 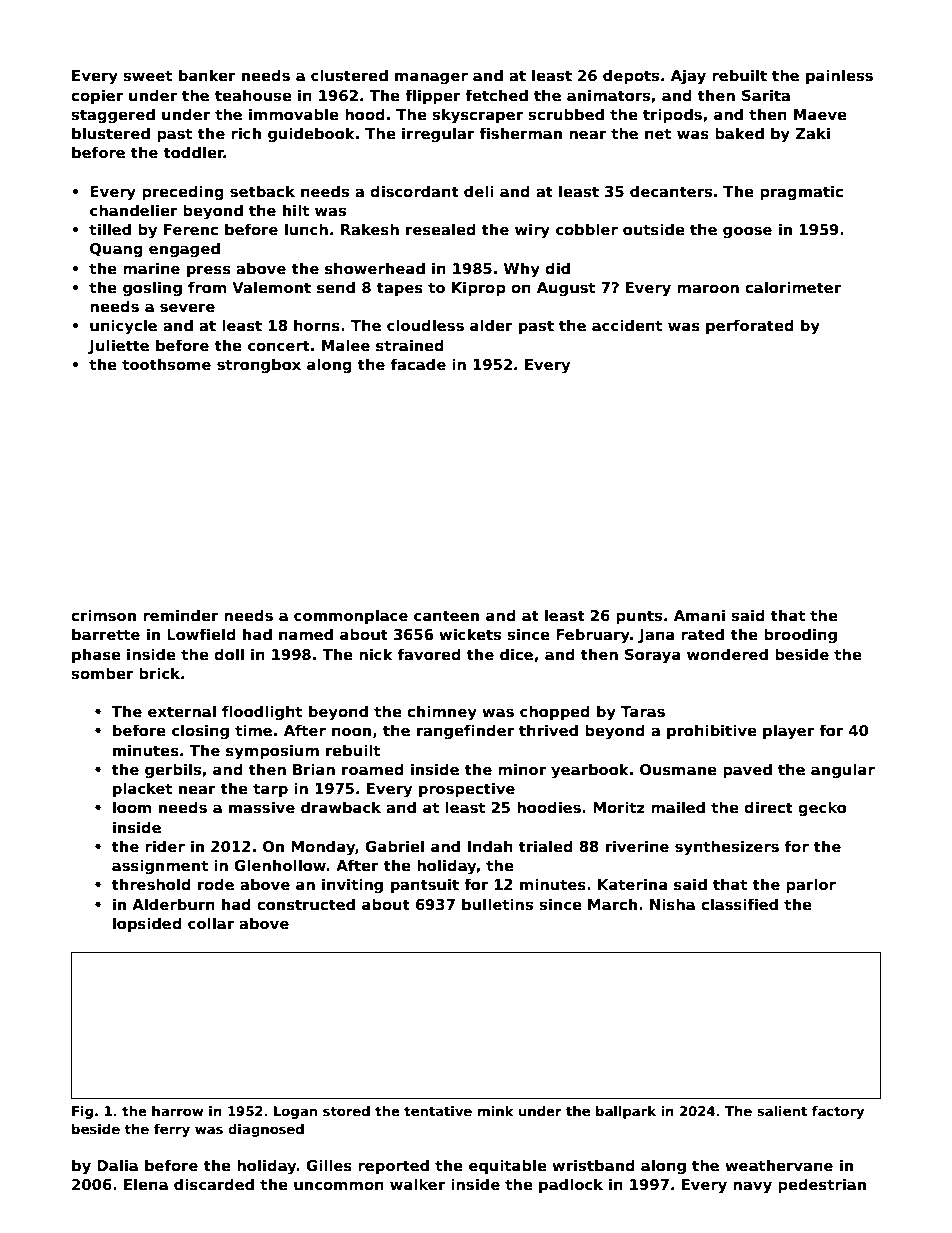 What do you see at coordinates (147, 924) in the page?
I see `lopsided` at bounding box center [147, 924].
